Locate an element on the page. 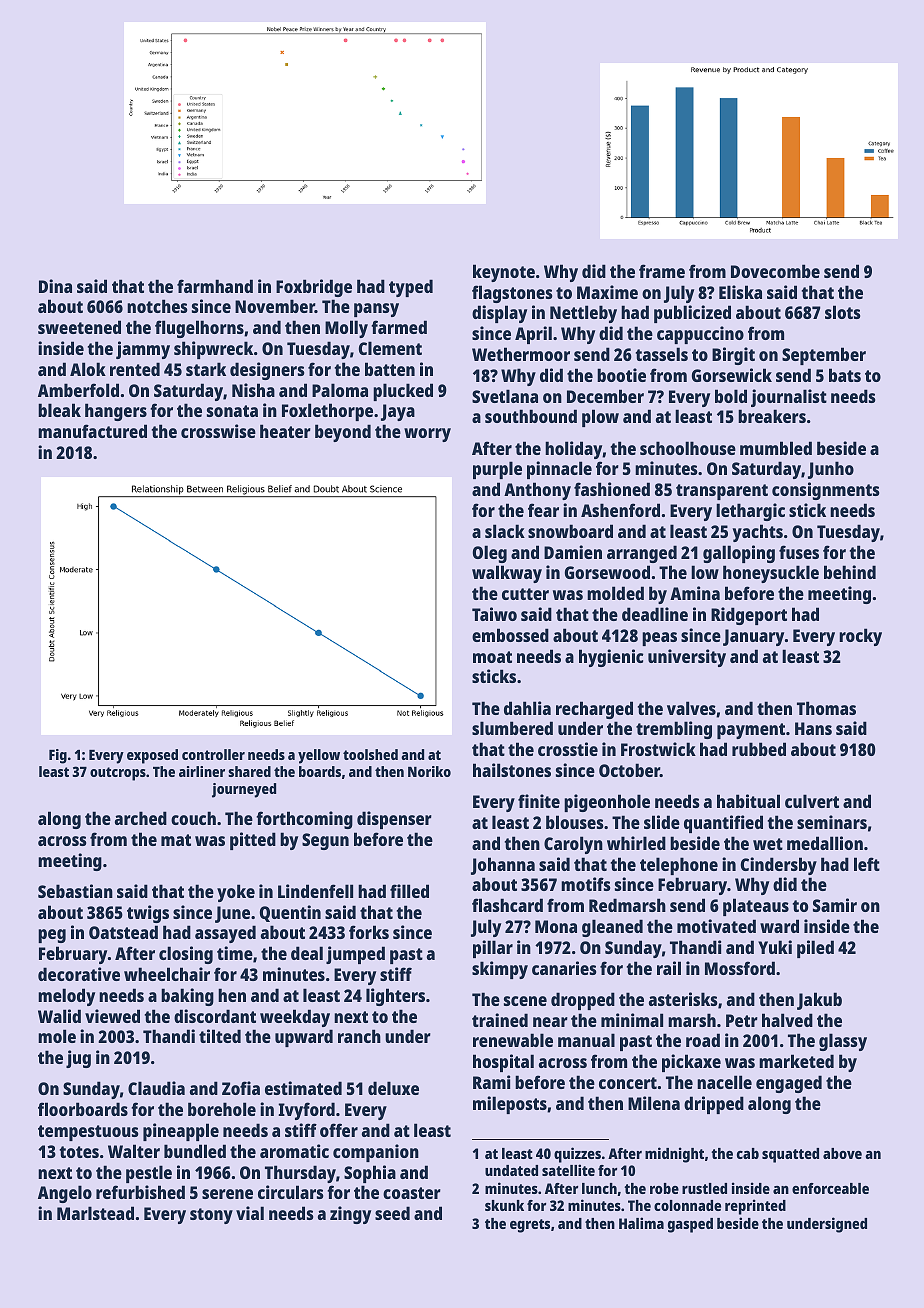 The height and width of the page is (1308, 924). flugelhorns is located at coordinates (199, 329).
